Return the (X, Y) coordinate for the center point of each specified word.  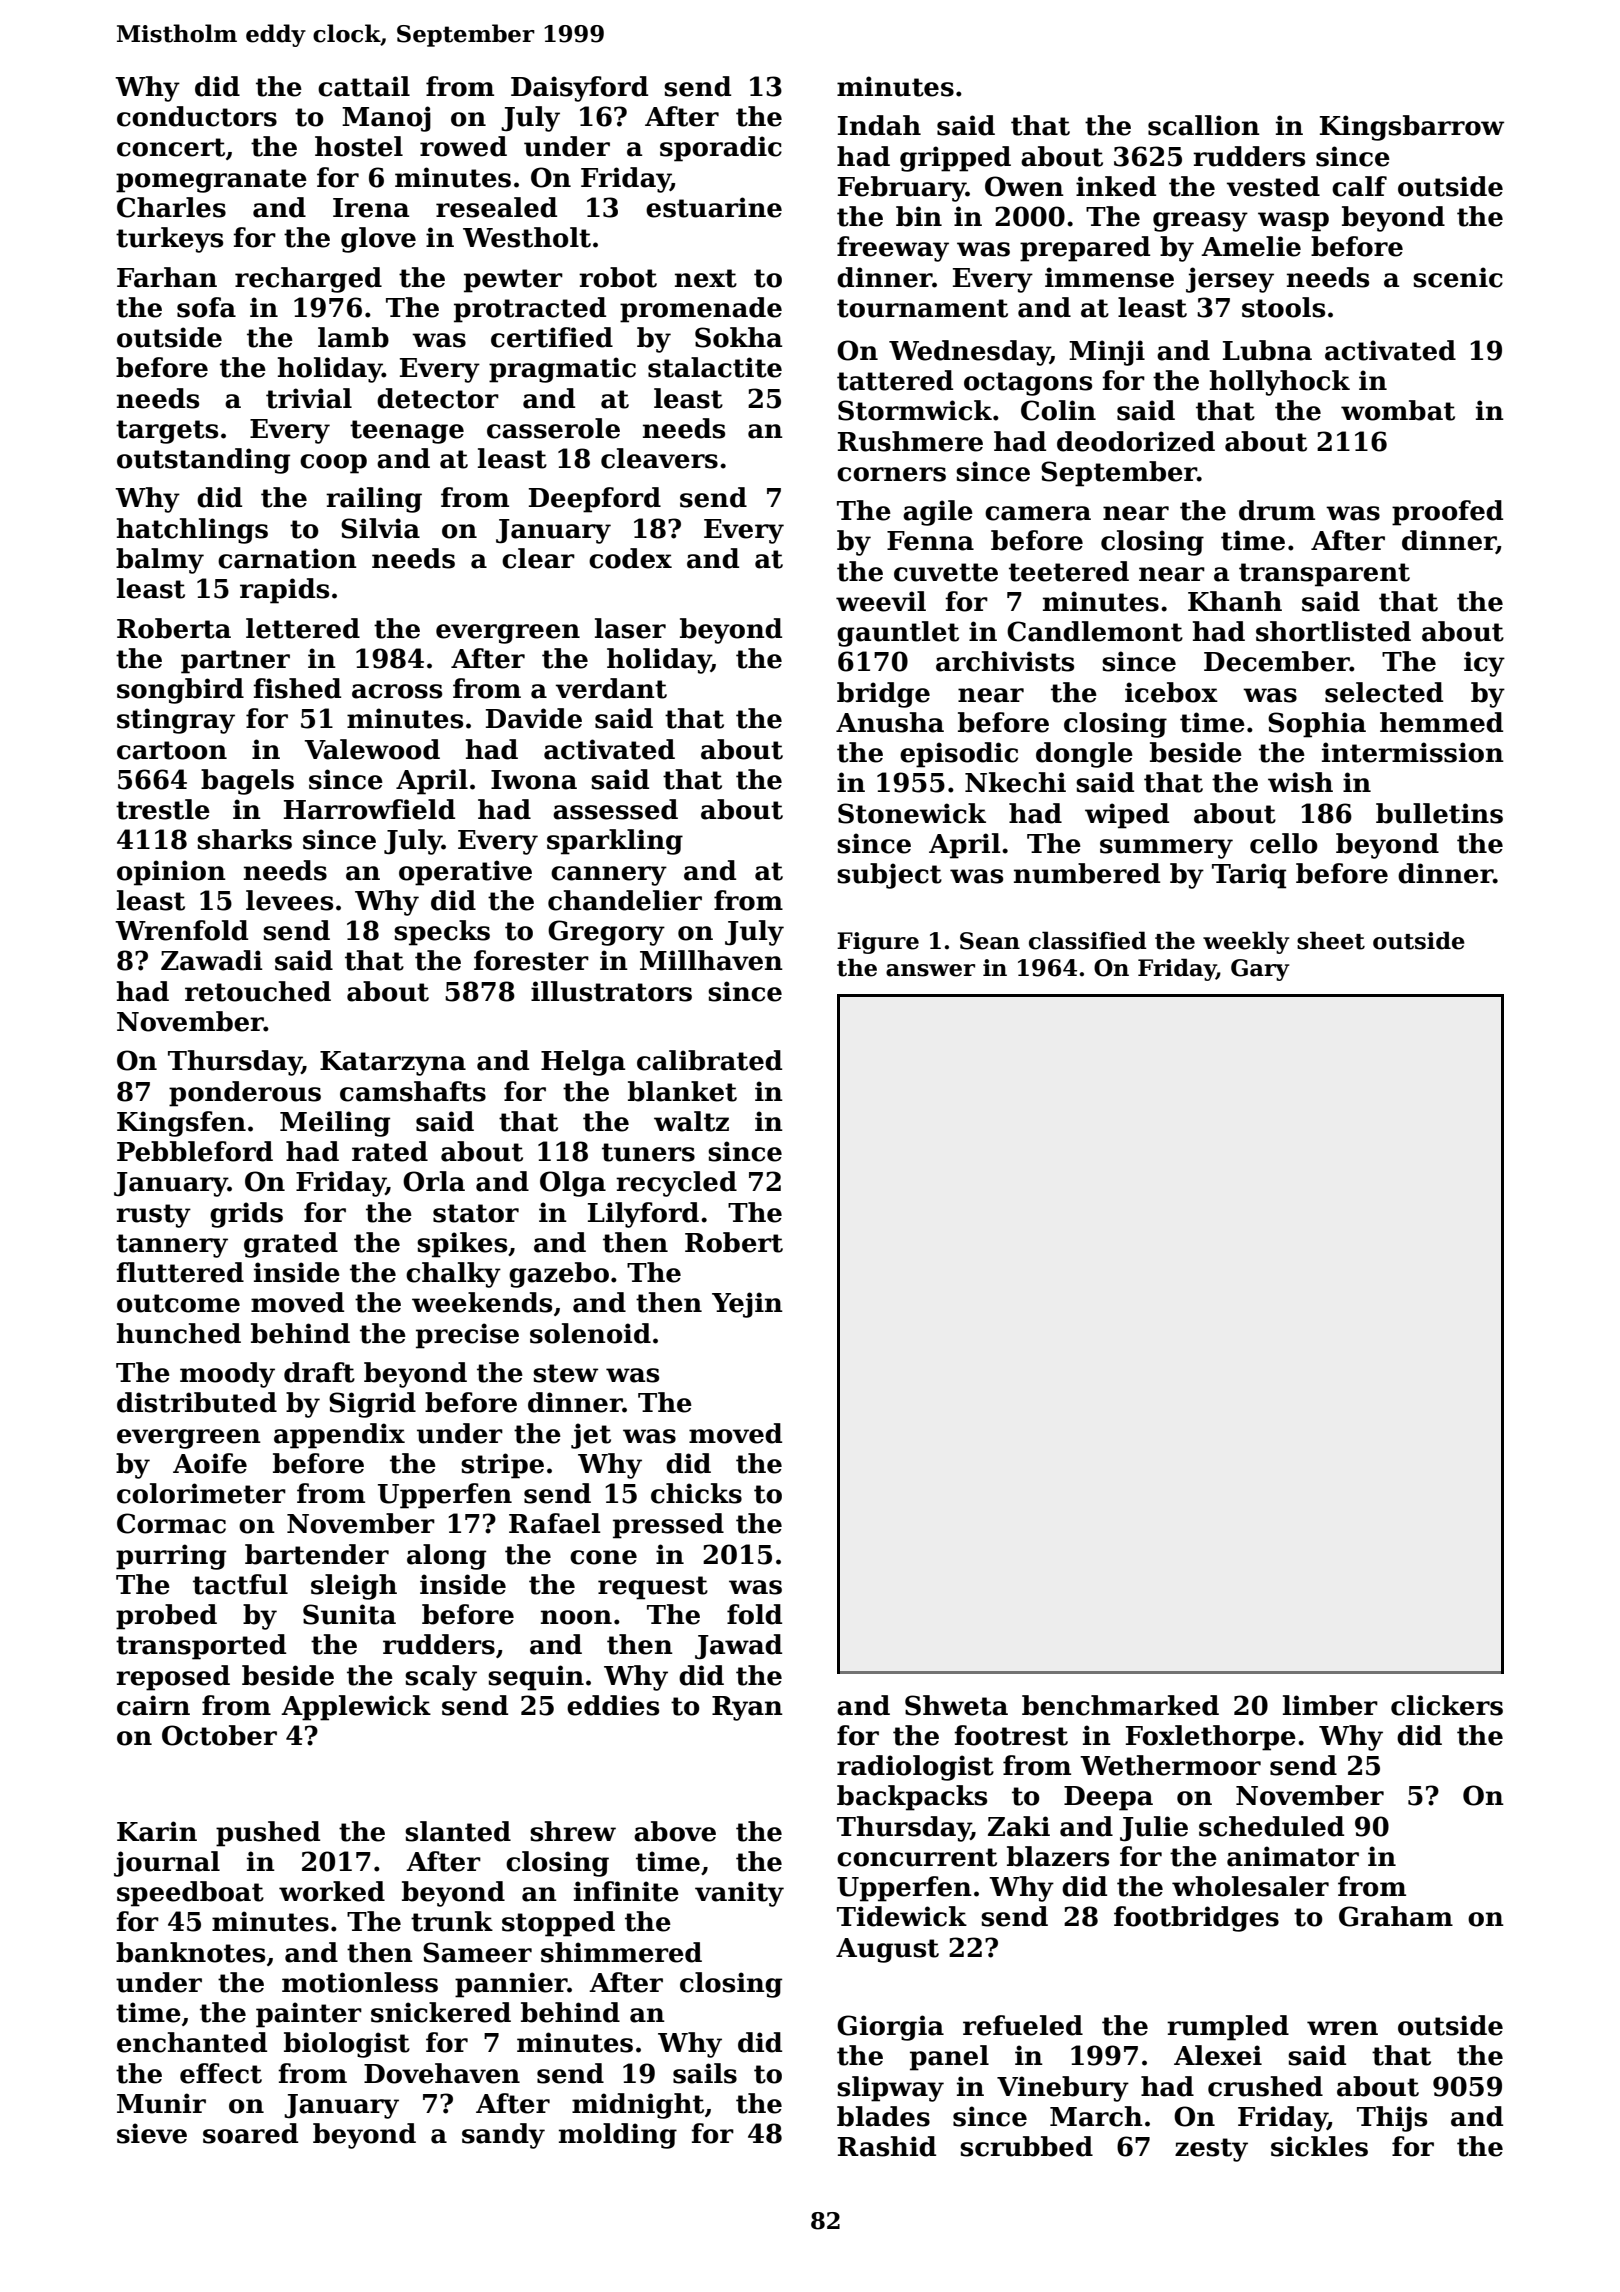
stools (1283, 307)
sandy (503, 2136)
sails (705, 2073)
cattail (364, 86)
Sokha (738, 337)
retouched (258, 991)
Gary (1260, 970)
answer (930, 970)
